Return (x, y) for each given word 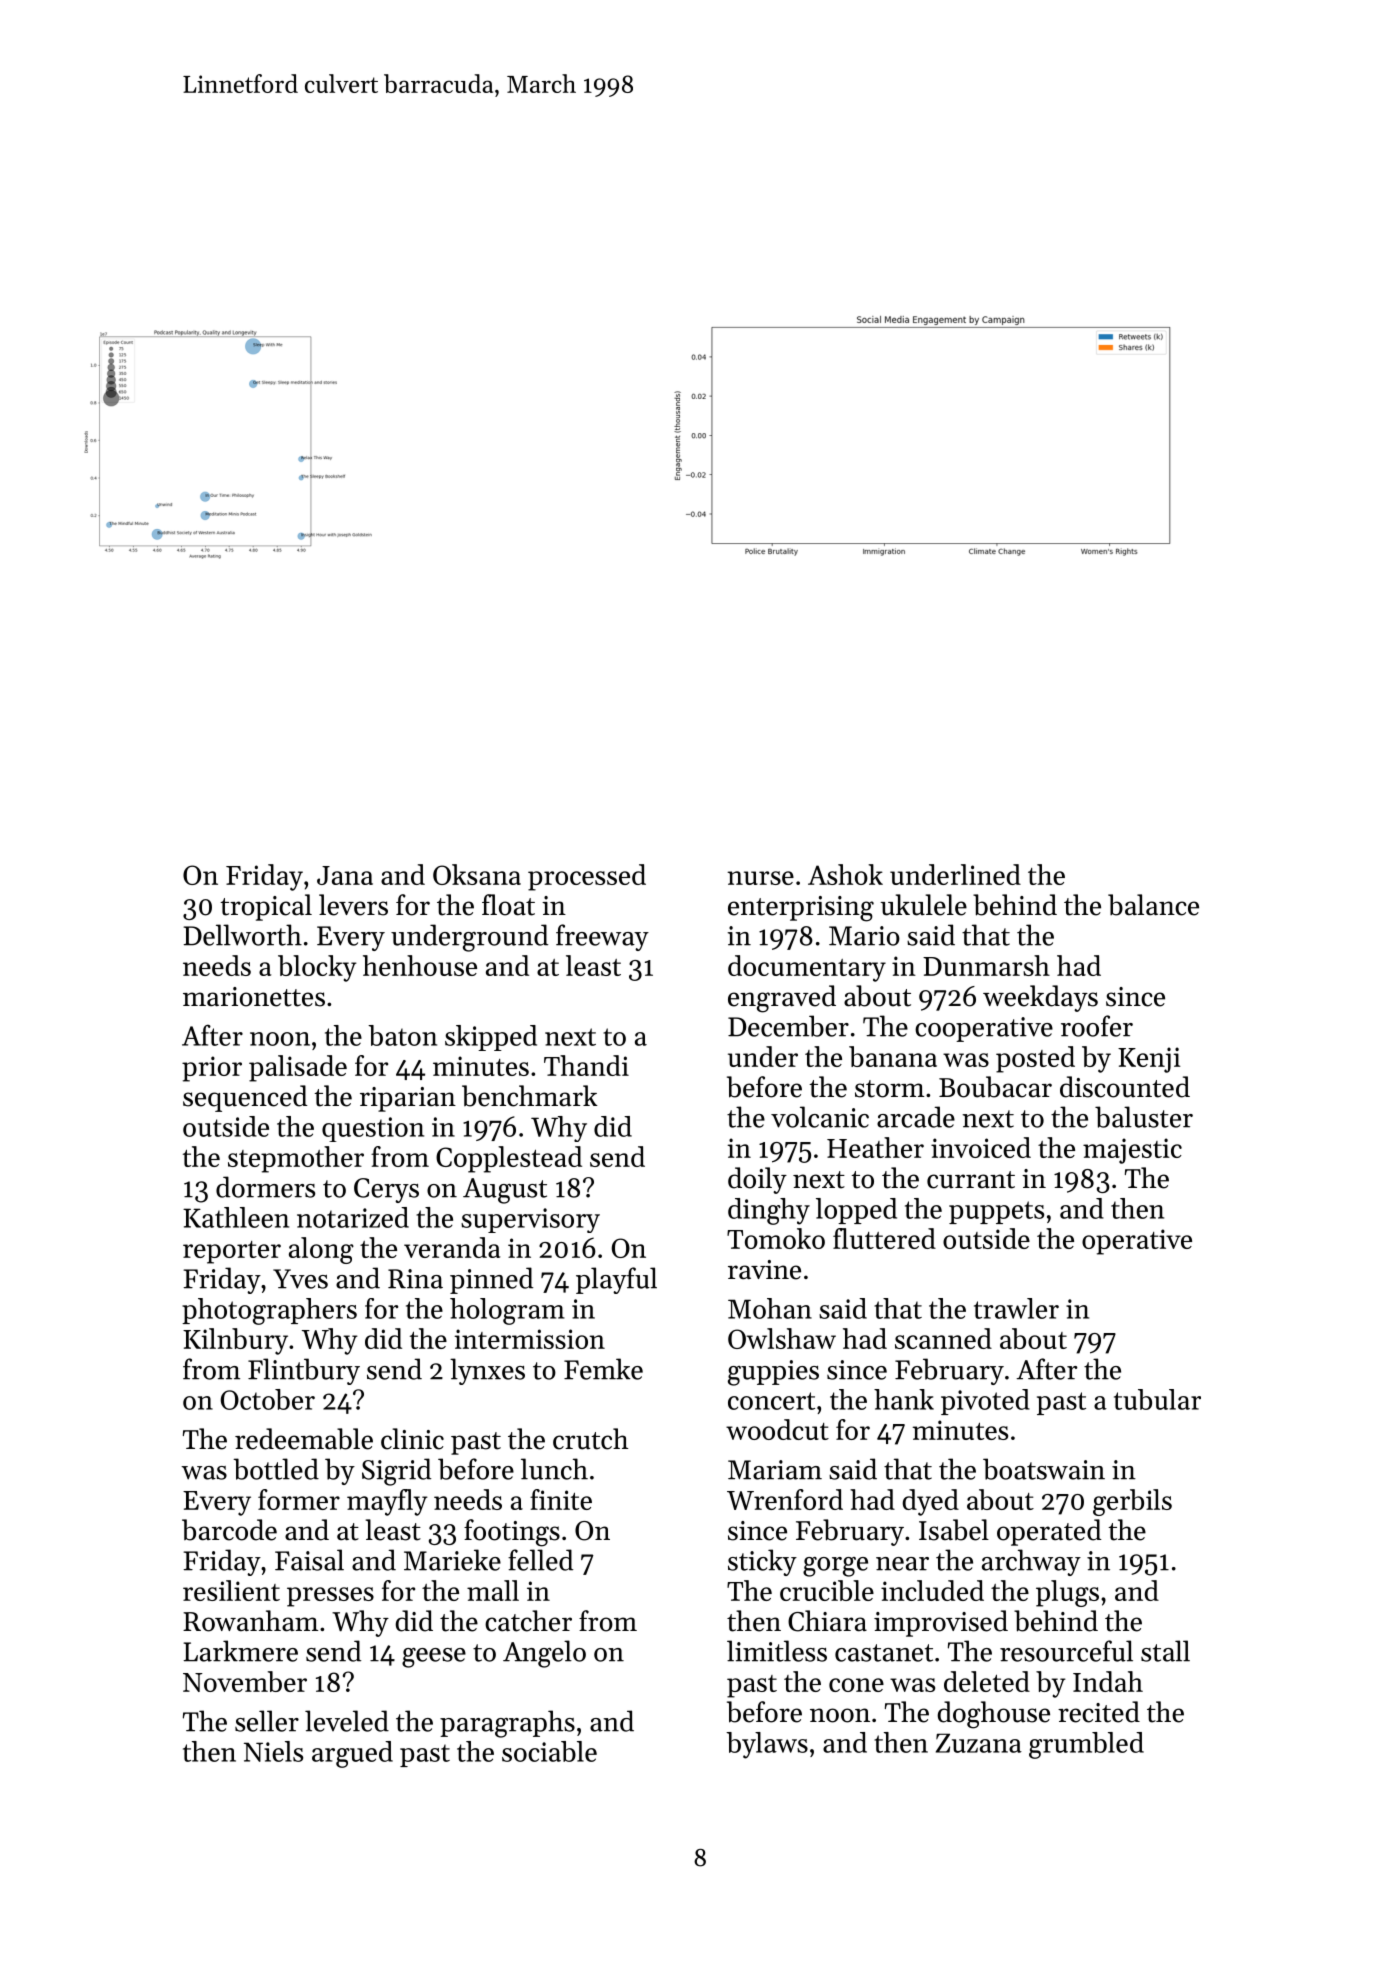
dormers (265, 1187)
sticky (762, 1562)
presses (330, 1597)
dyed (930, 1502)
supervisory (530, 1220)
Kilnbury (235, 1341)
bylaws (767, 1745)
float (508, 905)
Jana (345, 875)
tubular (1157, 1399)
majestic (1132, 1151)
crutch (590, 1439)
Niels (273, 1751)
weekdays (1040, 998)
